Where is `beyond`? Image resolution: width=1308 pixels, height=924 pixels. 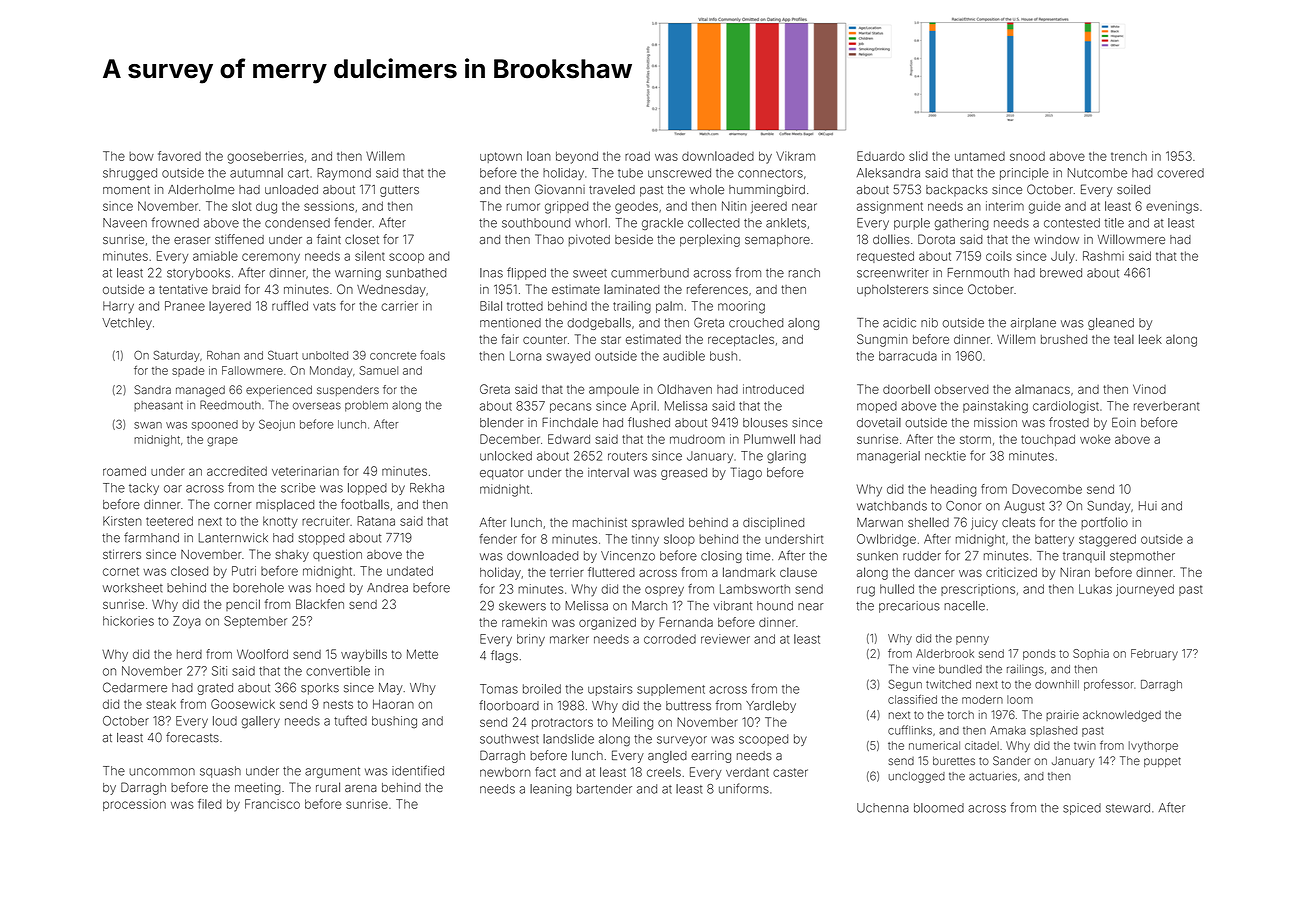 beyond is located at coordinates (577, 157).
